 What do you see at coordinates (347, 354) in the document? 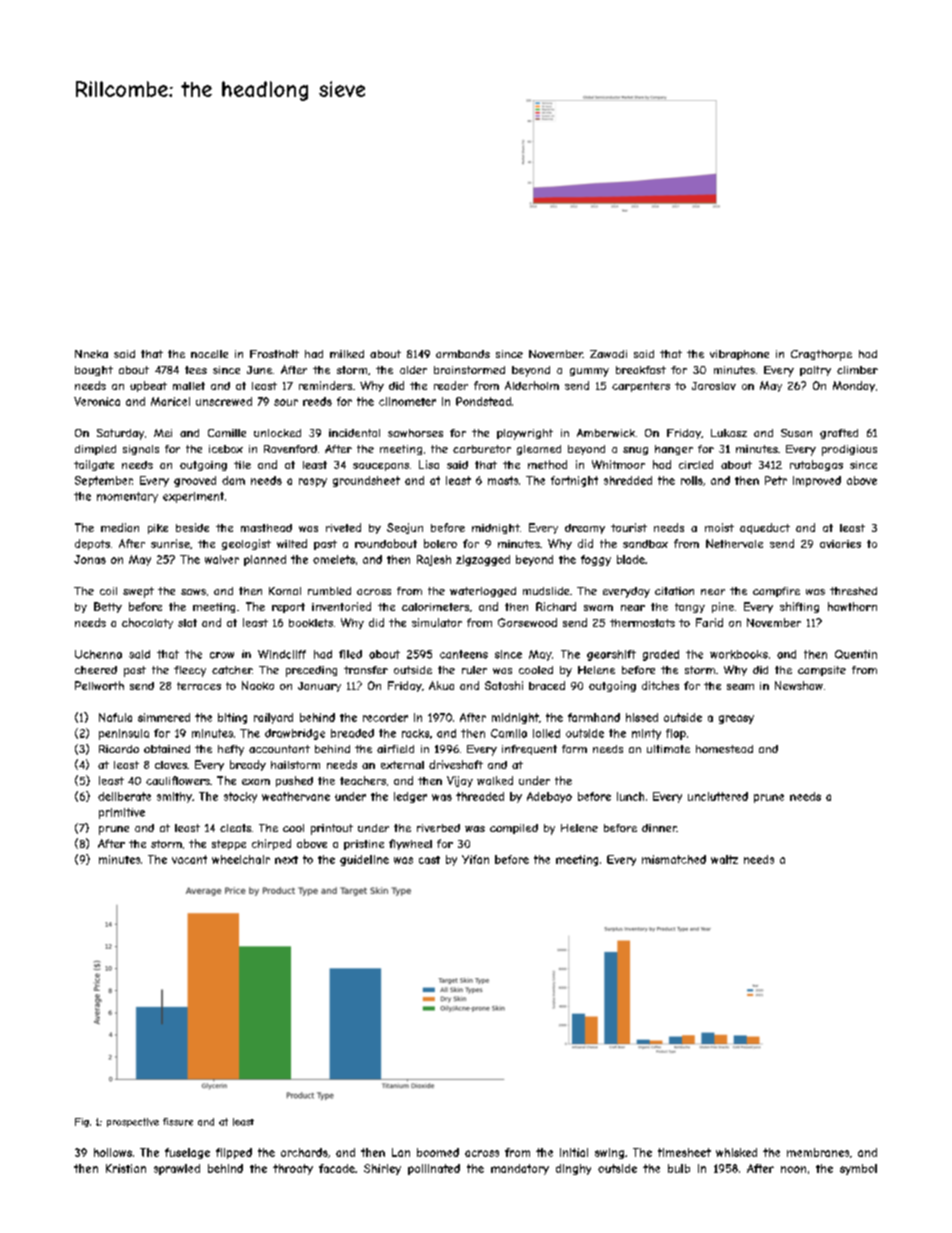
I see `milked` at bounding box center [347, 354].
